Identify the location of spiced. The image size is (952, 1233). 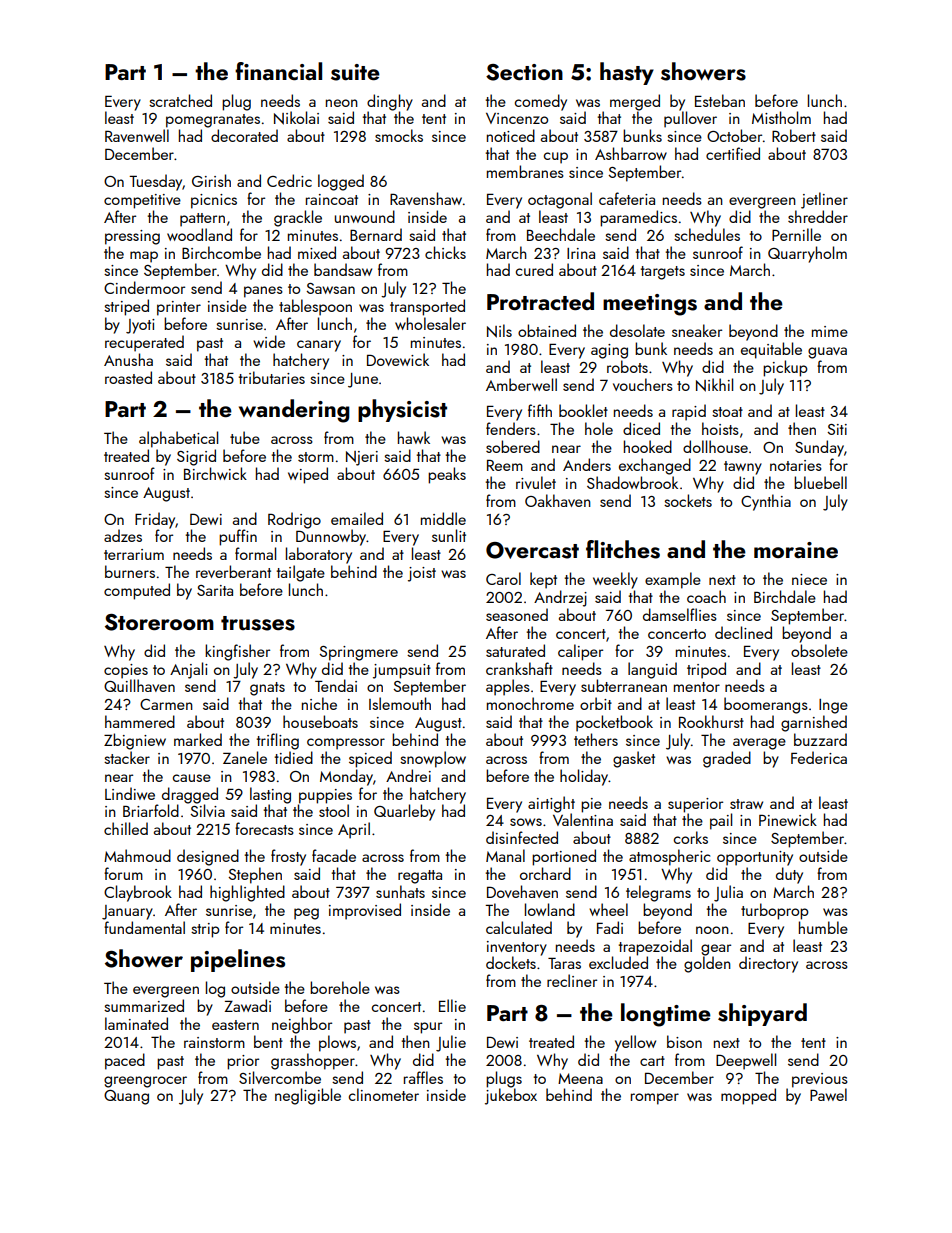
(370, 759).
